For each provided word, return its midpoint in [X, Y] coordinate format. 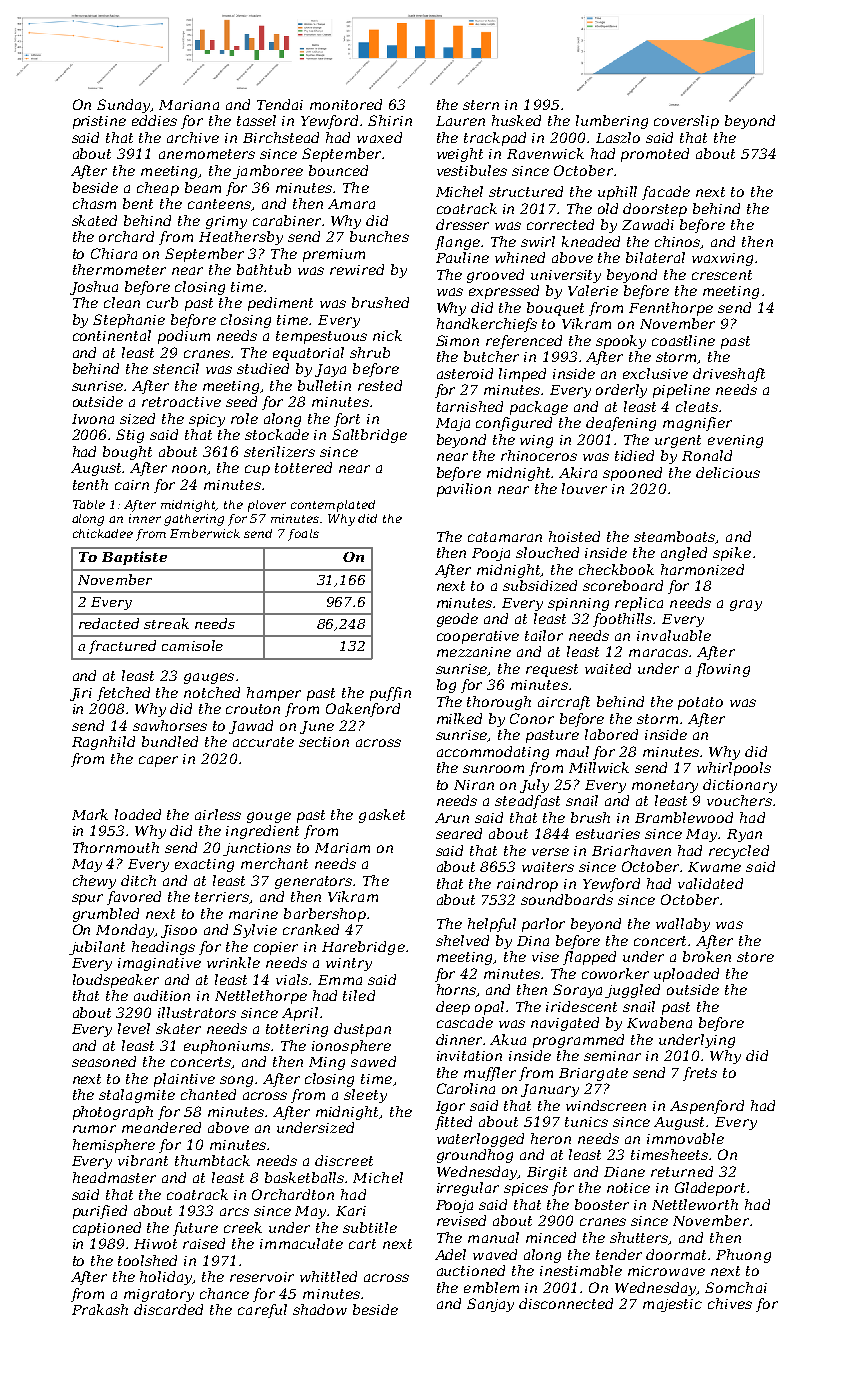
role [244, 418]
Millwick [599, 767]
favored [134, 898]
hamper [274, 694]
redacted [109, 623]
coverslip [686, 122]
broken [707, 956]
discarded [168, 1309]
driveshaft [729, 375]
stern [481, 105]
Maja [453, 424]
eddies [154, 120]
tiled [359, 995]
